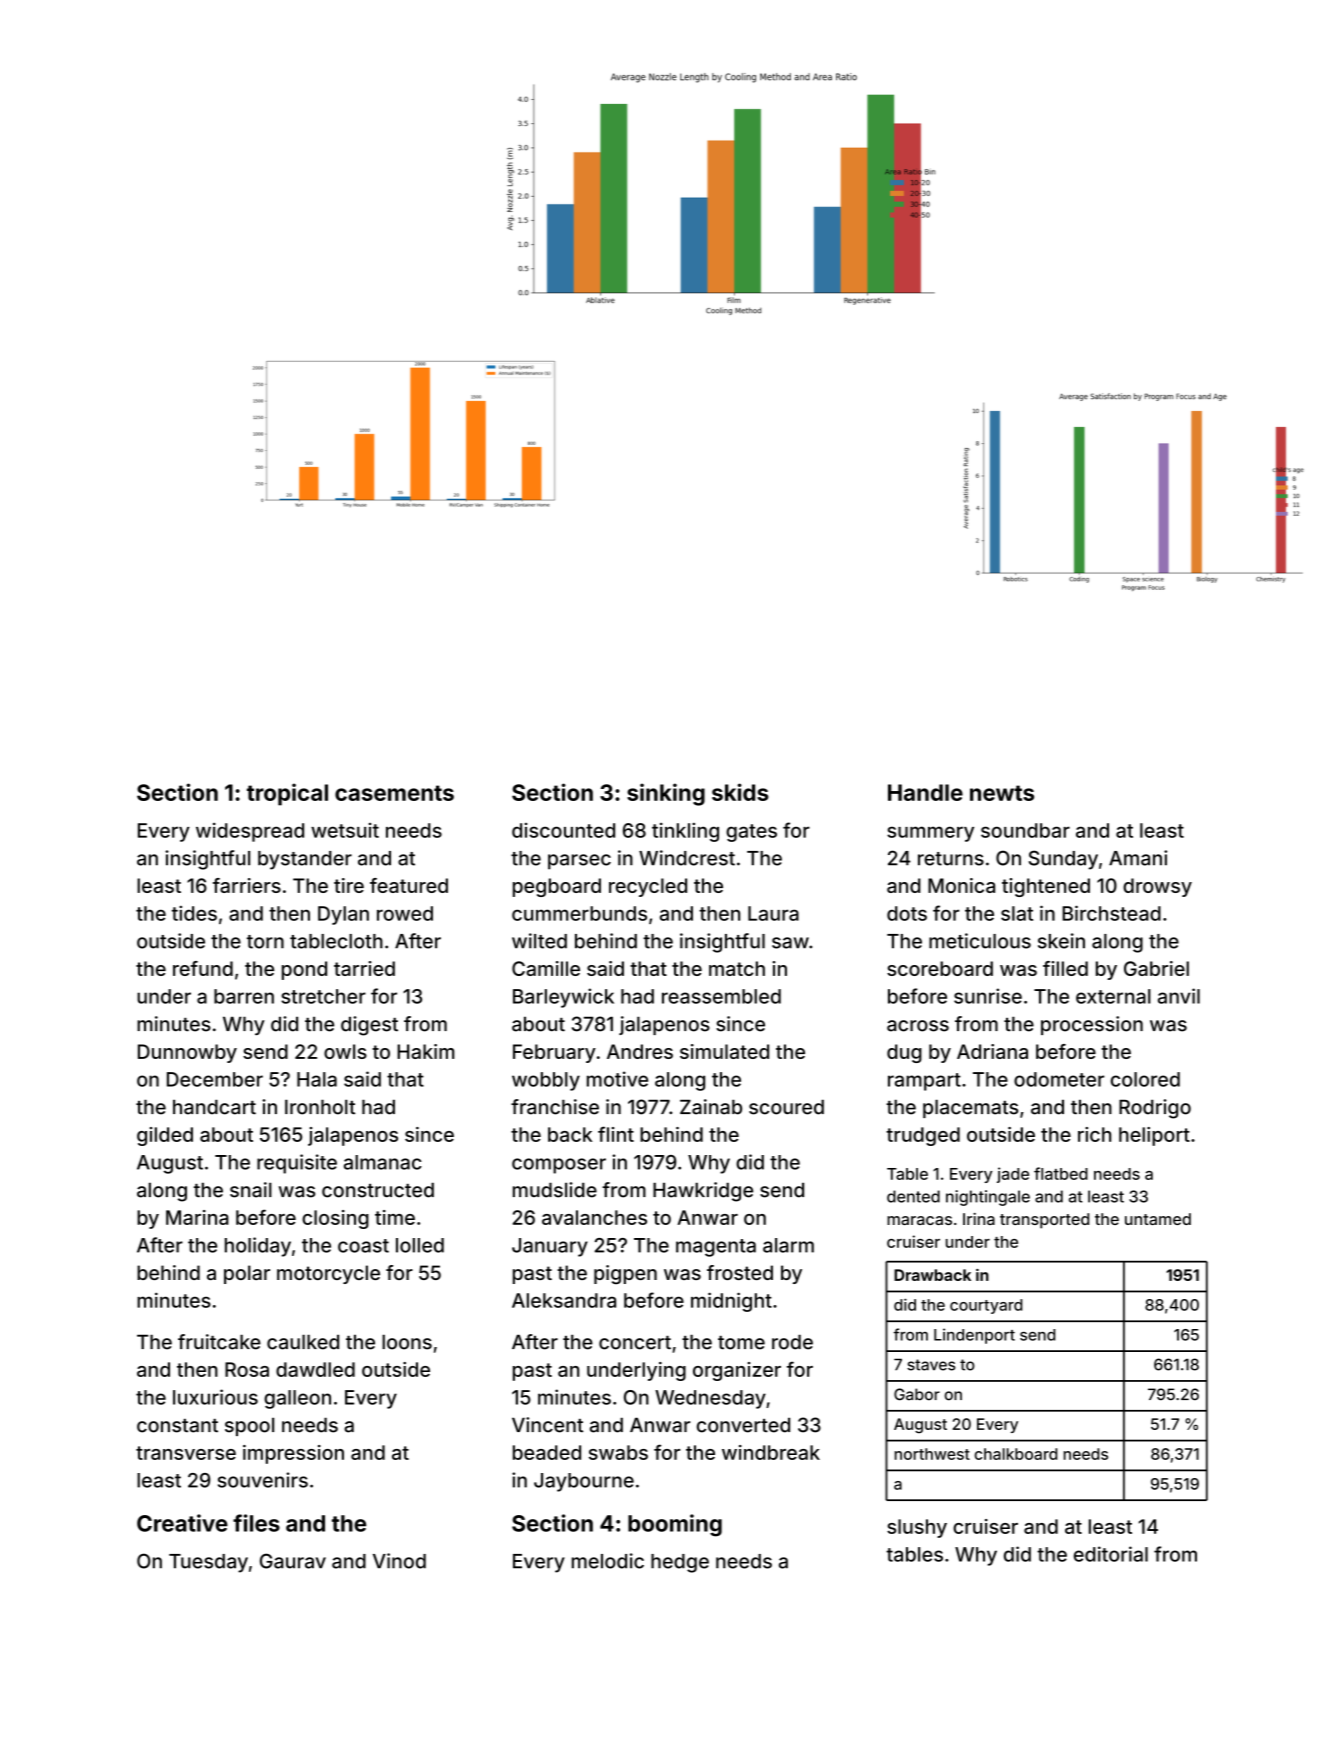 The image size is (1343, 1738). I want to click on slushy, so click(917, 1528).
